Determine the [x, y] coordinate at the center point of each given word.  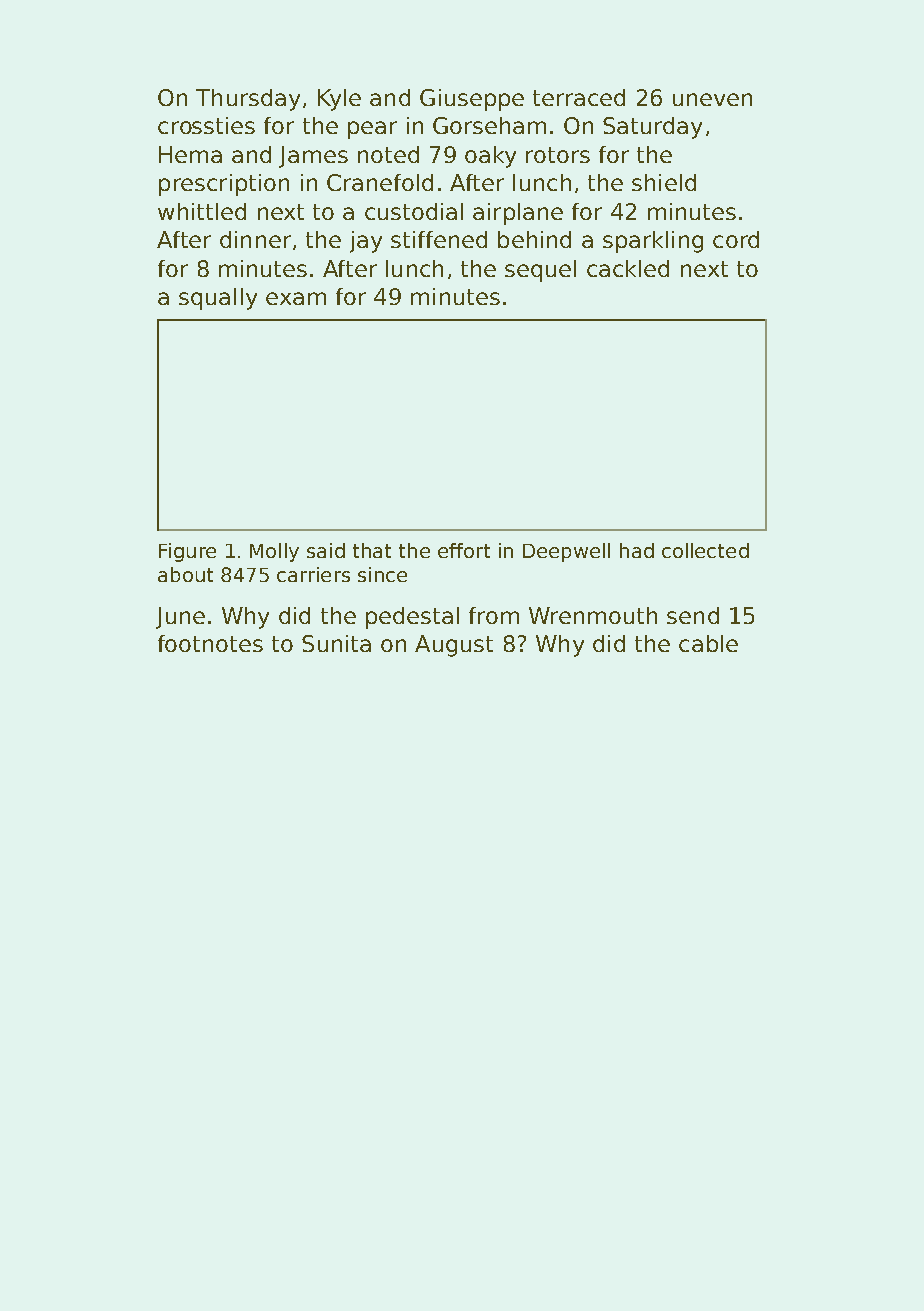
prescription [224, 185]
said [326, 550]
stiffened [439, 239]
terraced [579, 97]
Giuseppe [472, 100]
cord [736, 239]
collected [705, 550]
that [372, 550]
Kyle [339, 100]
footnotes [210, 643]
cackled [628, 268]
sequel [540, 271]
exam [296, 298]
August [454, 646]
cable [708, 643]
